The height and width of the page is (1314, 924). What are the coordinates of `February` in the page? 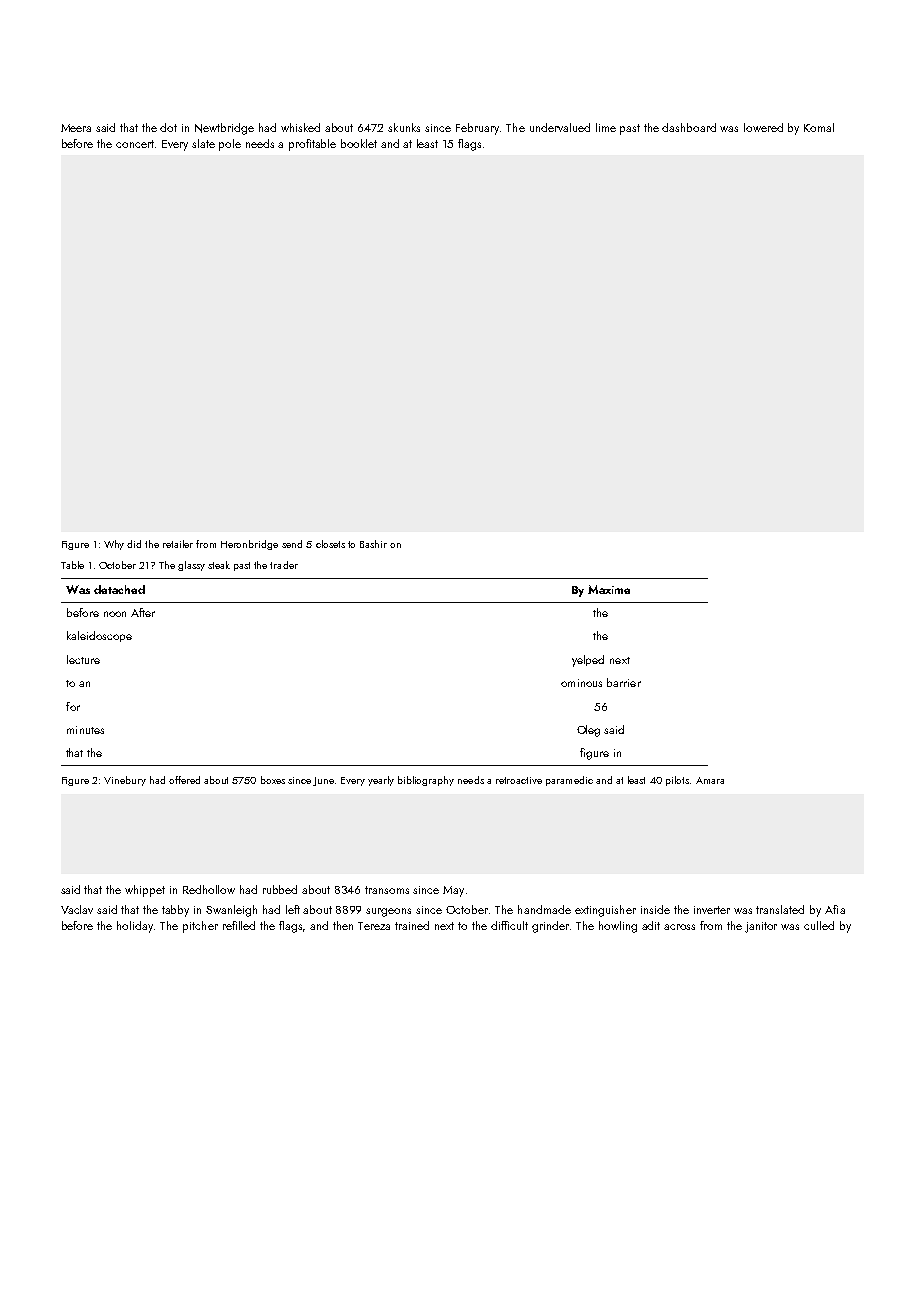 It's located at (477, 129).
